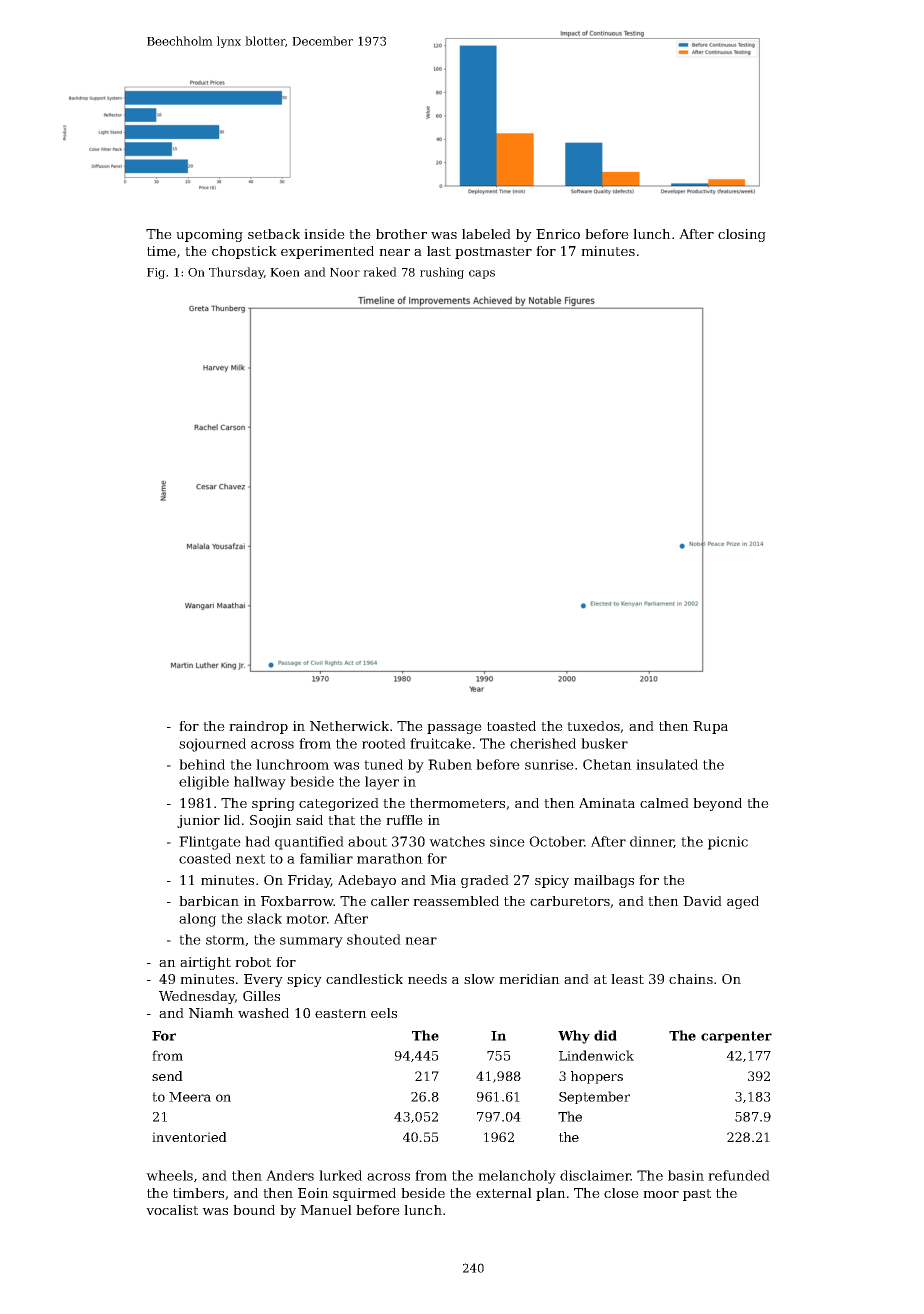 The image size is (924, 1314). What do you see at coordinates (482, 274) in the screenshot?
I see `caps` at bounding box center [482, 274].
